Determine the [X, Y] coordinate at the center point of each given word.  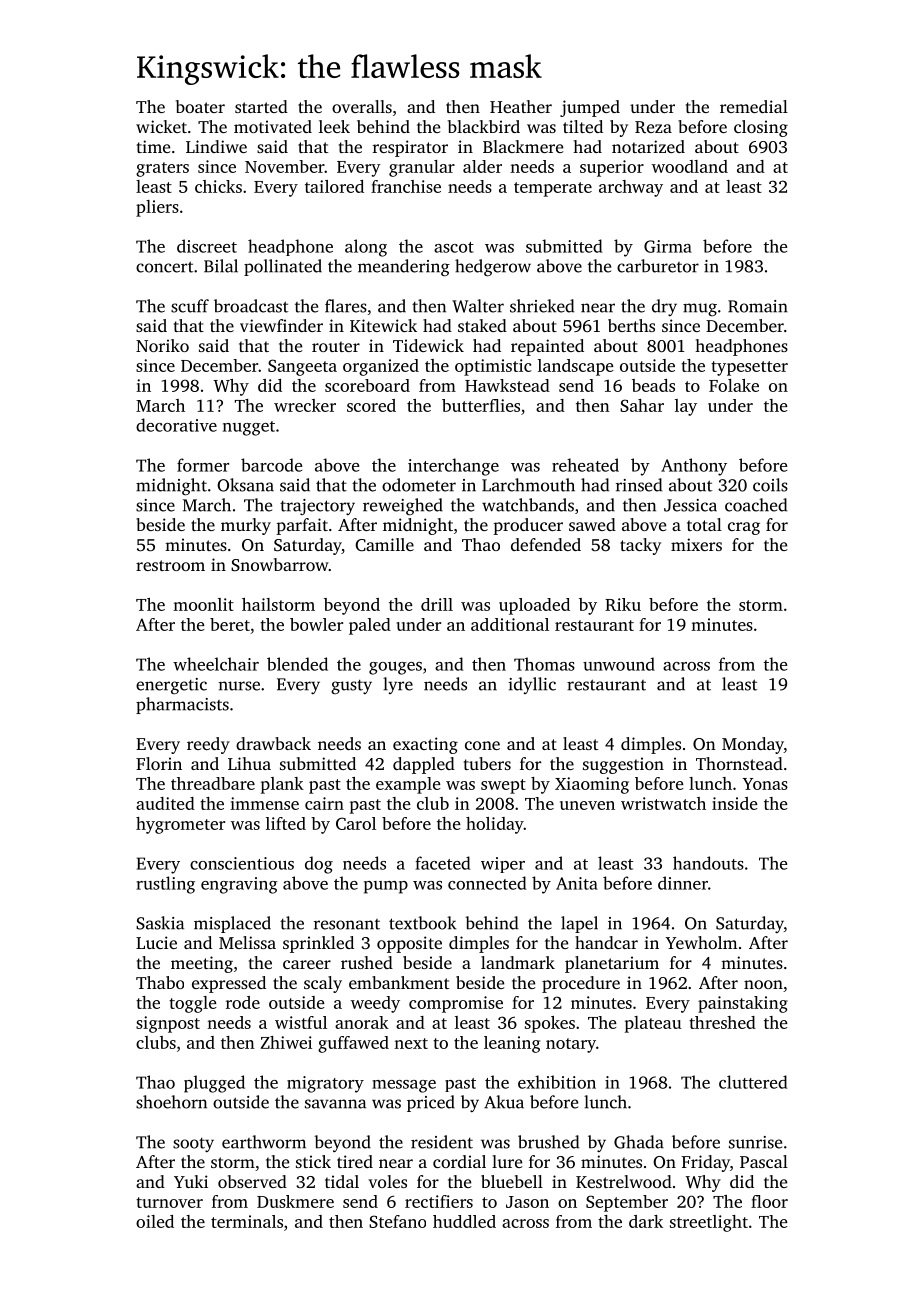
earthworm [264, 1142]
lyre [398, 685]
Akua [504, 1102]
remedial [754, 106]
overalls [362, 106]
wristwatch [663, 803]
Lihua [249, 763]
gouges [395, 668]
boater [200, 106]
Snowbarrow [280, 564]
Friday [706, 1163]
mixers [696, 544]
